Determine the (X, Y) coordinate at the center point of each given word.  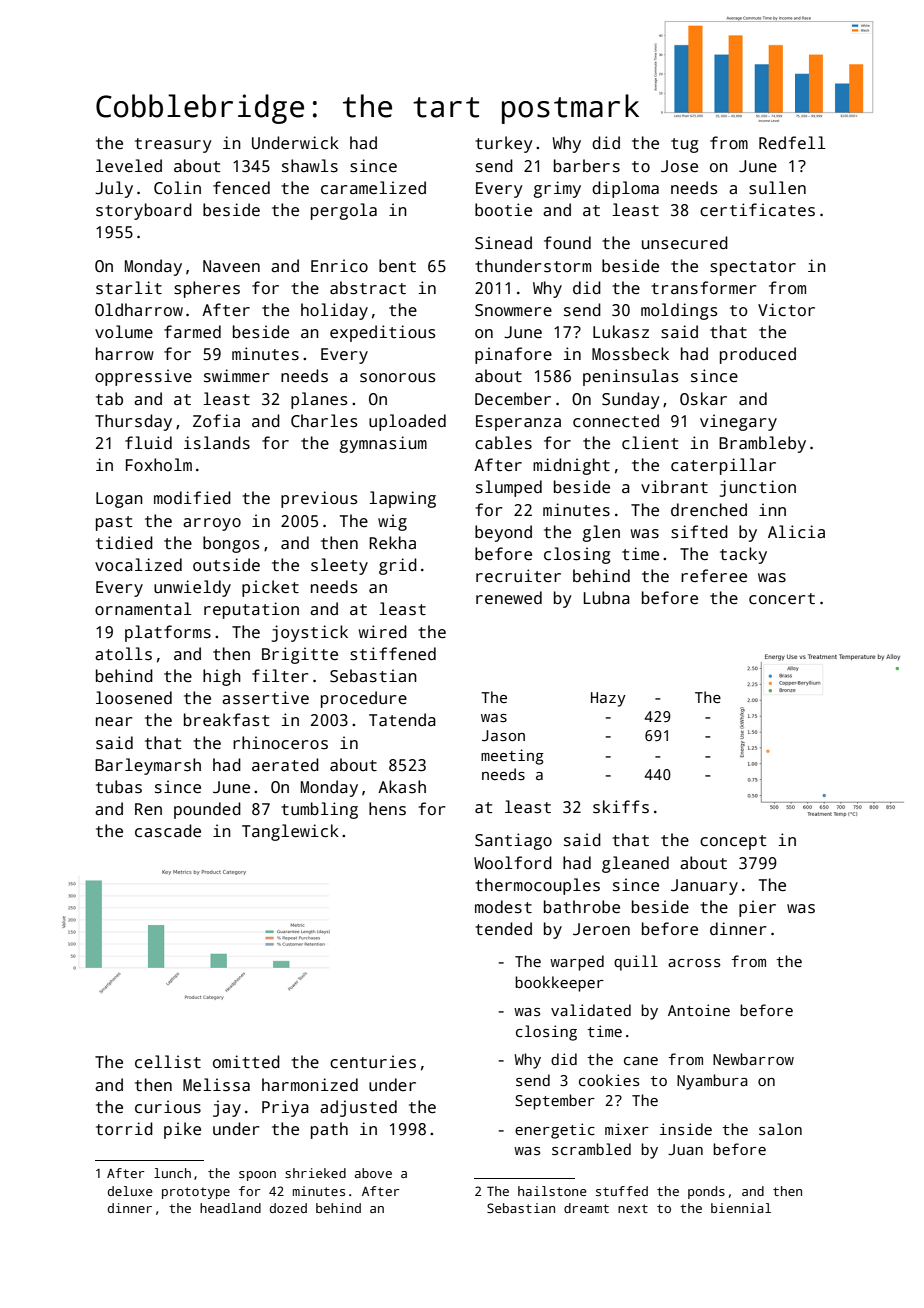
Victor (786, 310)
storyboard (144, 211)
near (114, 722)
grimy (557, 189)
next (633, 1208)
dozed (288, 1208)
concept (733, 842)
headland (230, 1208)
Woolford (513, 862)
